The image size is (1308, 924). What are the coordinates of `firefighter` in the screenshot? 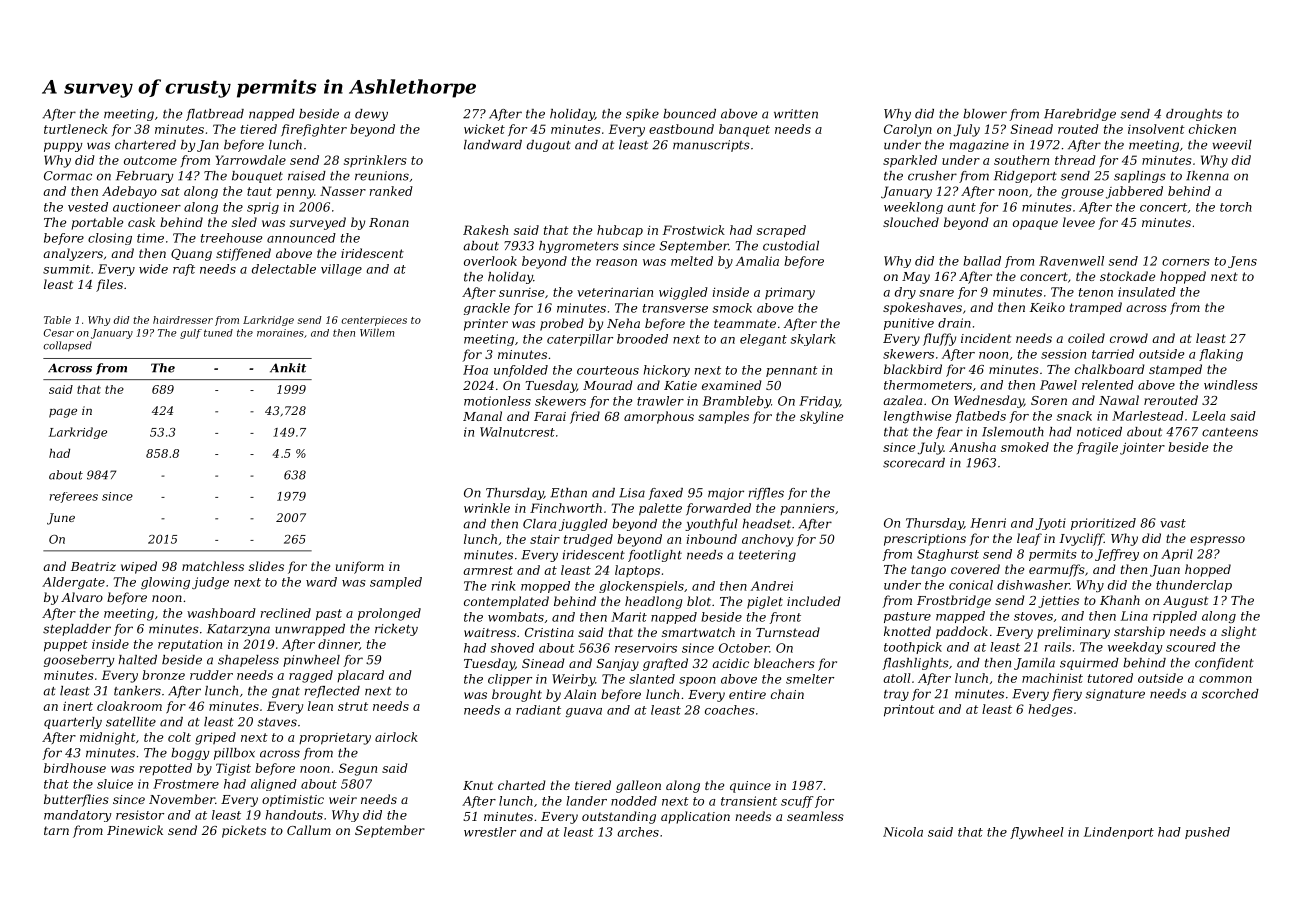 It's located at (314, 130).
